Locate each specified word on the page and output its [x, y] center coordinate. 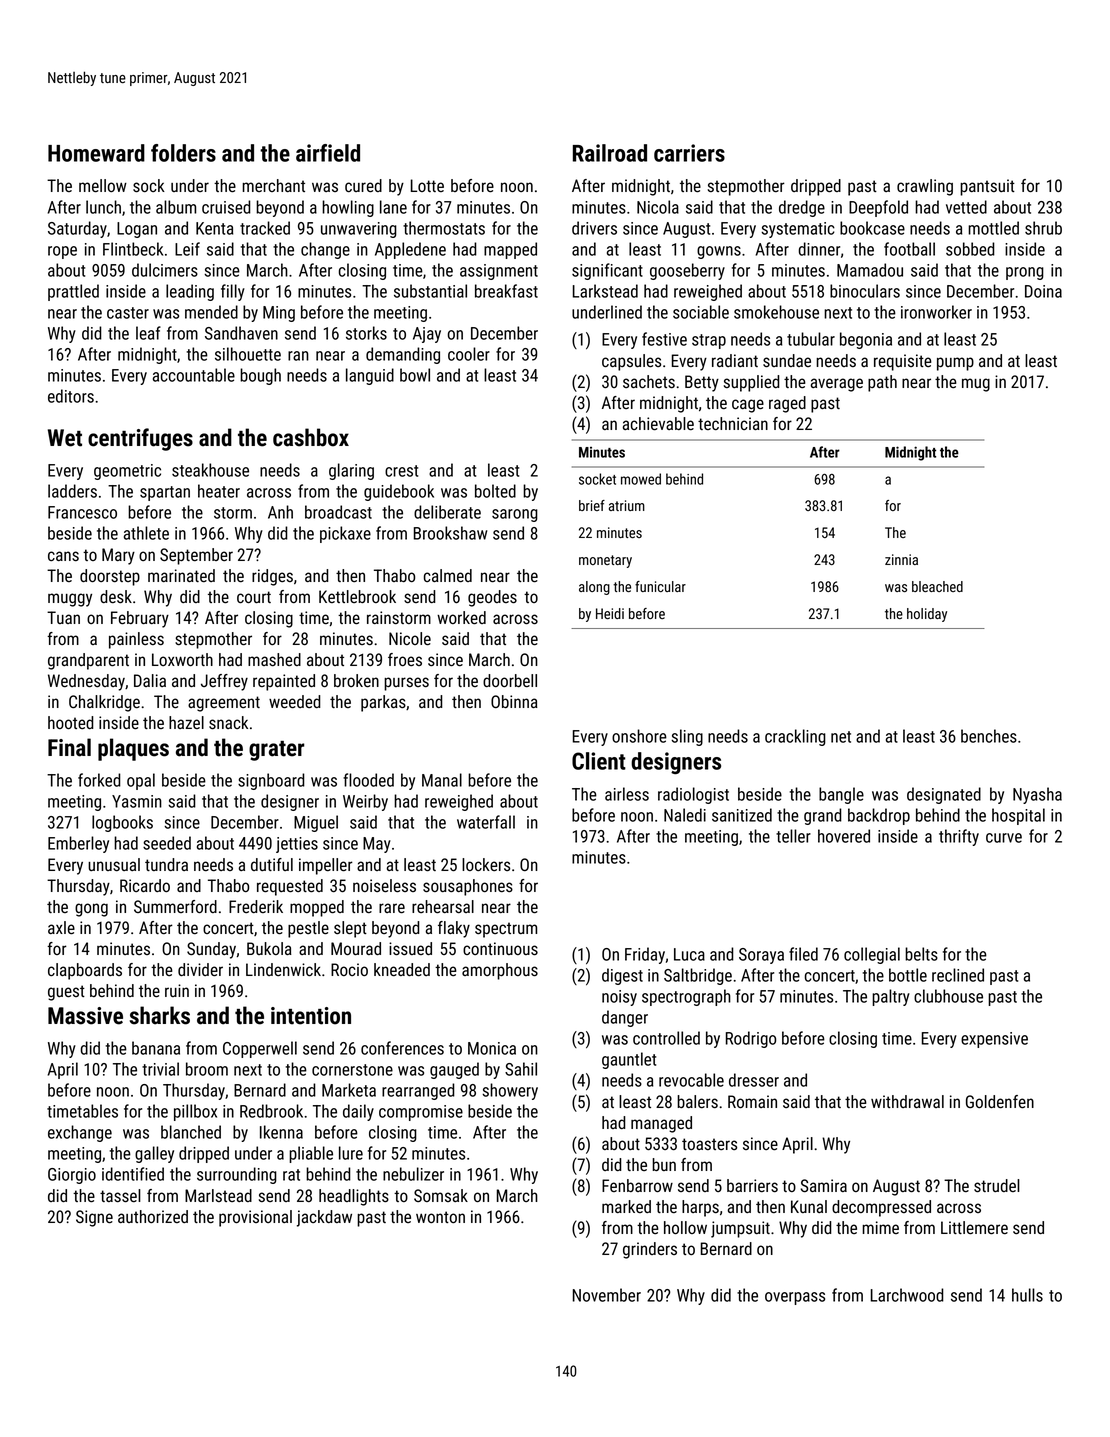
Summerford [175, 906]
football [909, 249]
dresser [754, 1080]
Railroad [610, 153]
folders [183, 153]
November [607, 1295]
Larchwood [907, 1295]
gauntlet [629, 1060]
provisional [255, 1218]
